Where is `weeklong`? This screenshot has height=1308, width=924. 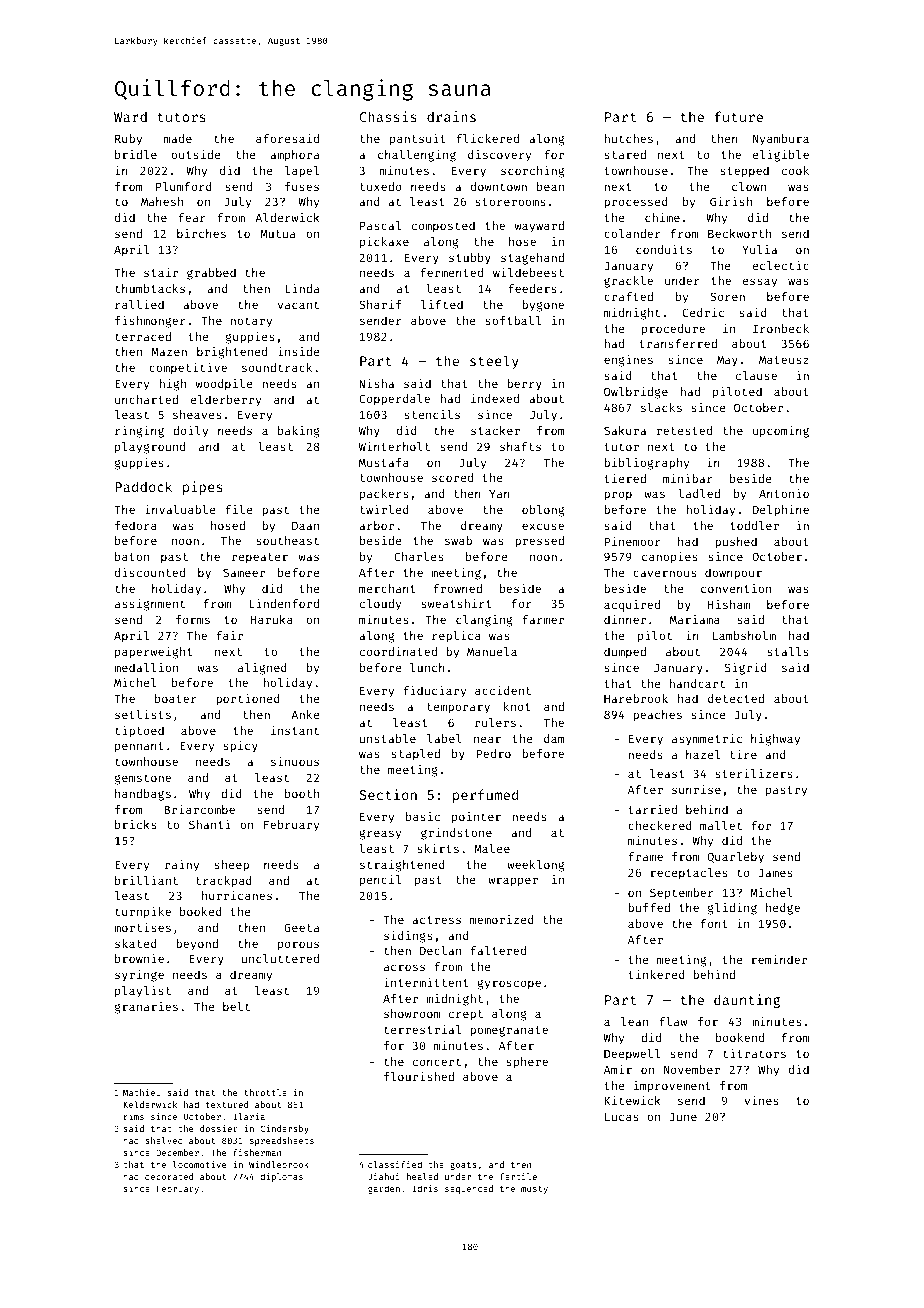 weeklong is located at coordinates (536, 866).
